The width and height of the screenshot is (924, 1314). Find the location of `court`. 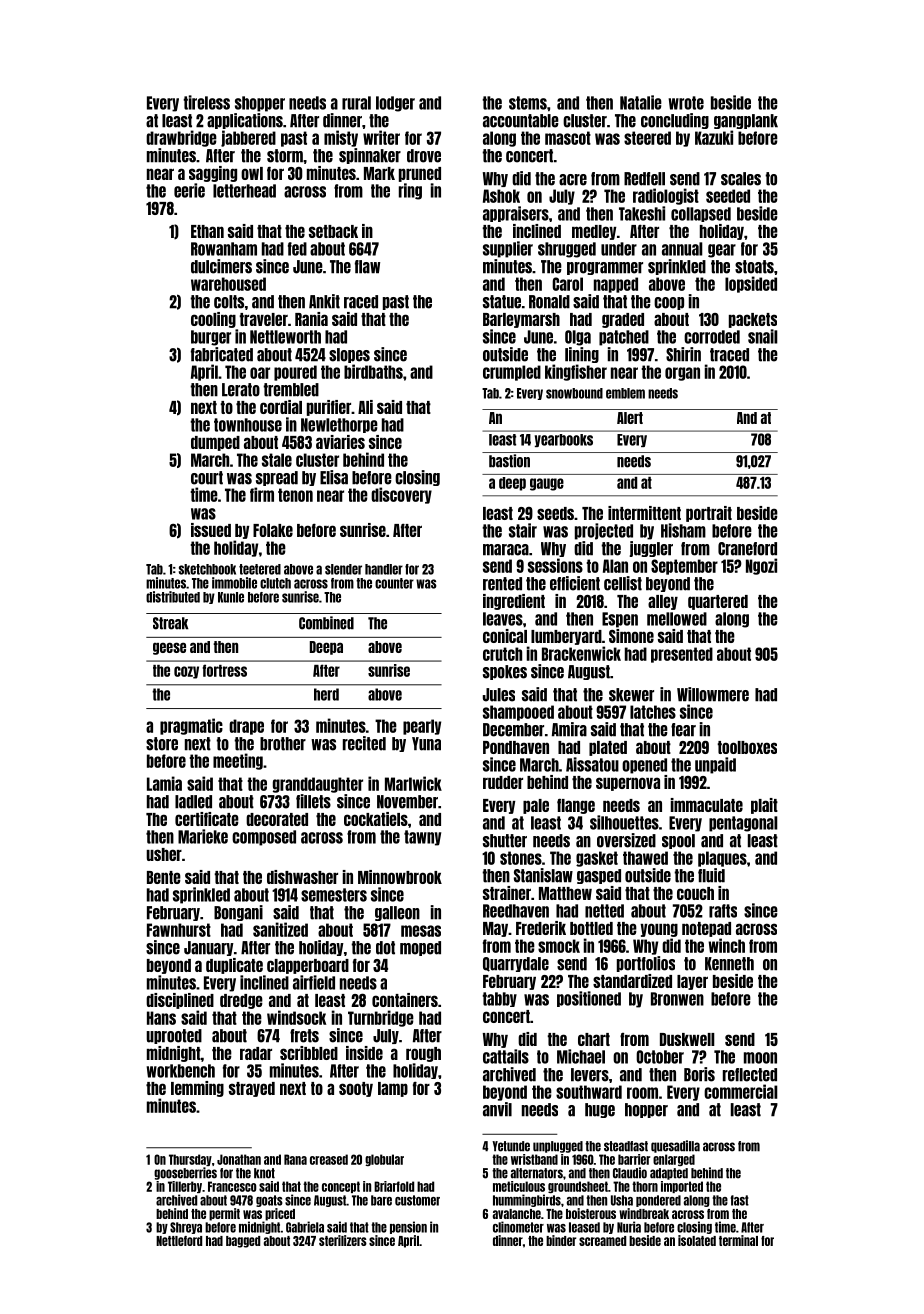

court is located at coordinates (207, 478).
